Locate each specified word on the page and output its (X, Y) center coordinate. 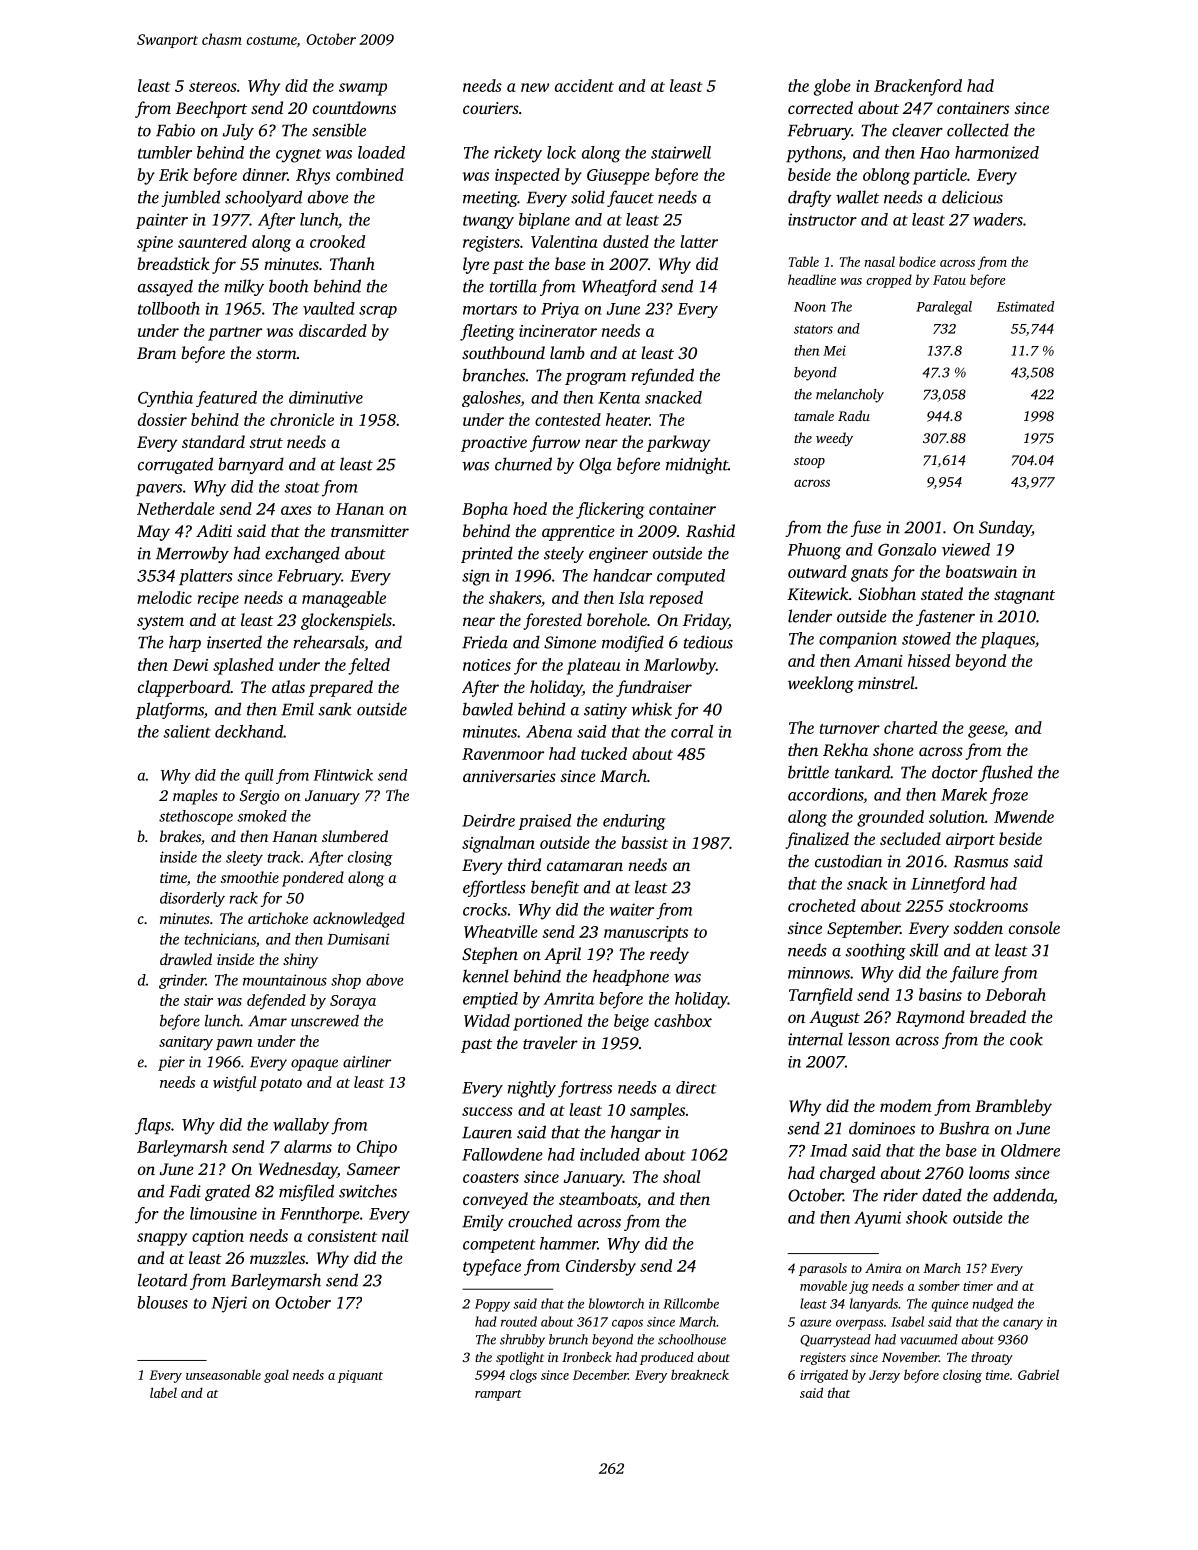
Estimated (1025, 306)
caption (218, 1238)
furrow (555, 443)
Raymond (930, 1018)
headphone (631, 977)
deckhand (249, 731)
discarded (333, 330)
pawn (234, 1044)
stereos (213, 87)
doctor (955, 772)
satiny (605, 711)
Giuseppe (618, 177)
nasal (879, 261)
